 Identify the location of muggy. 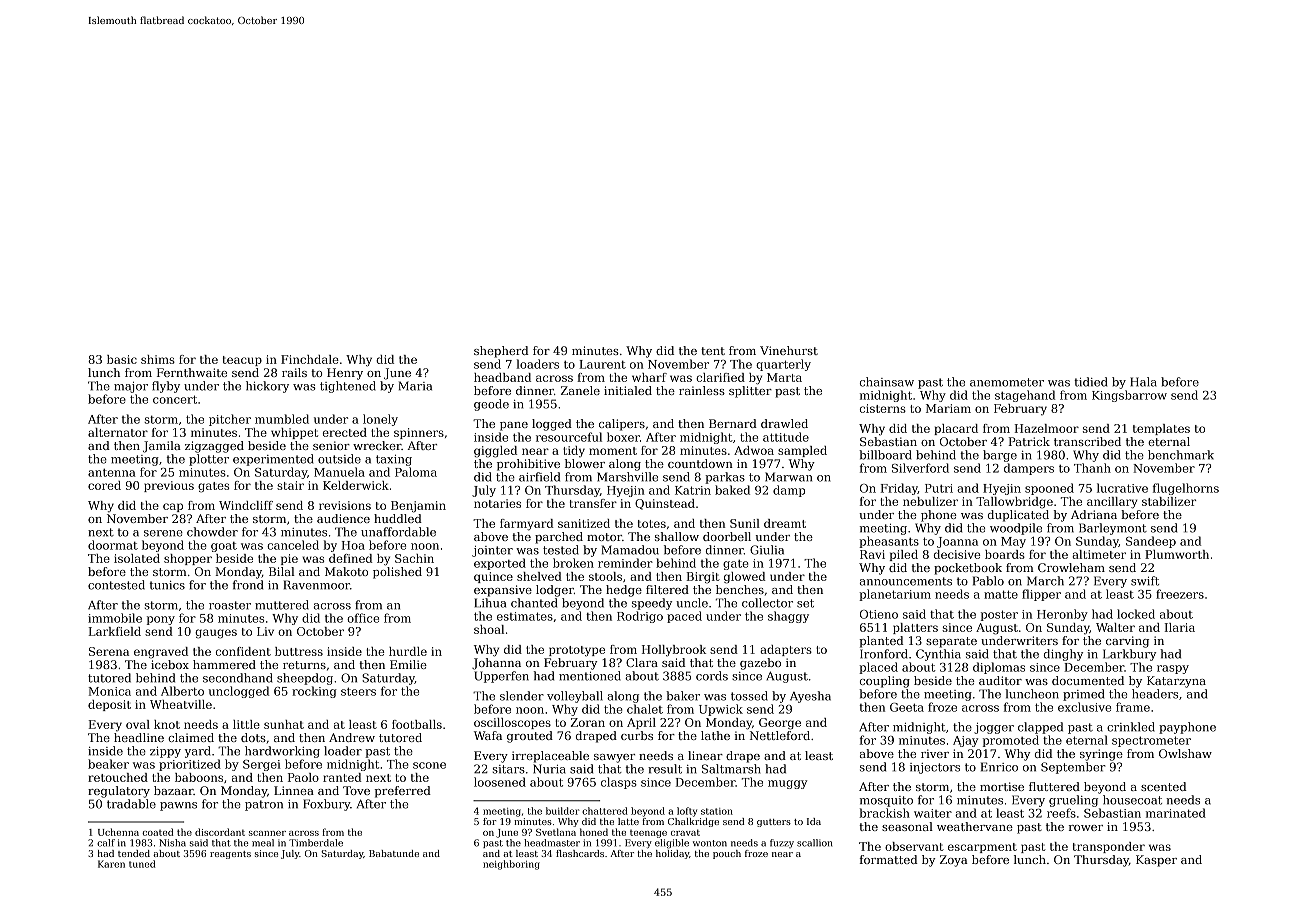
(787, 784).
